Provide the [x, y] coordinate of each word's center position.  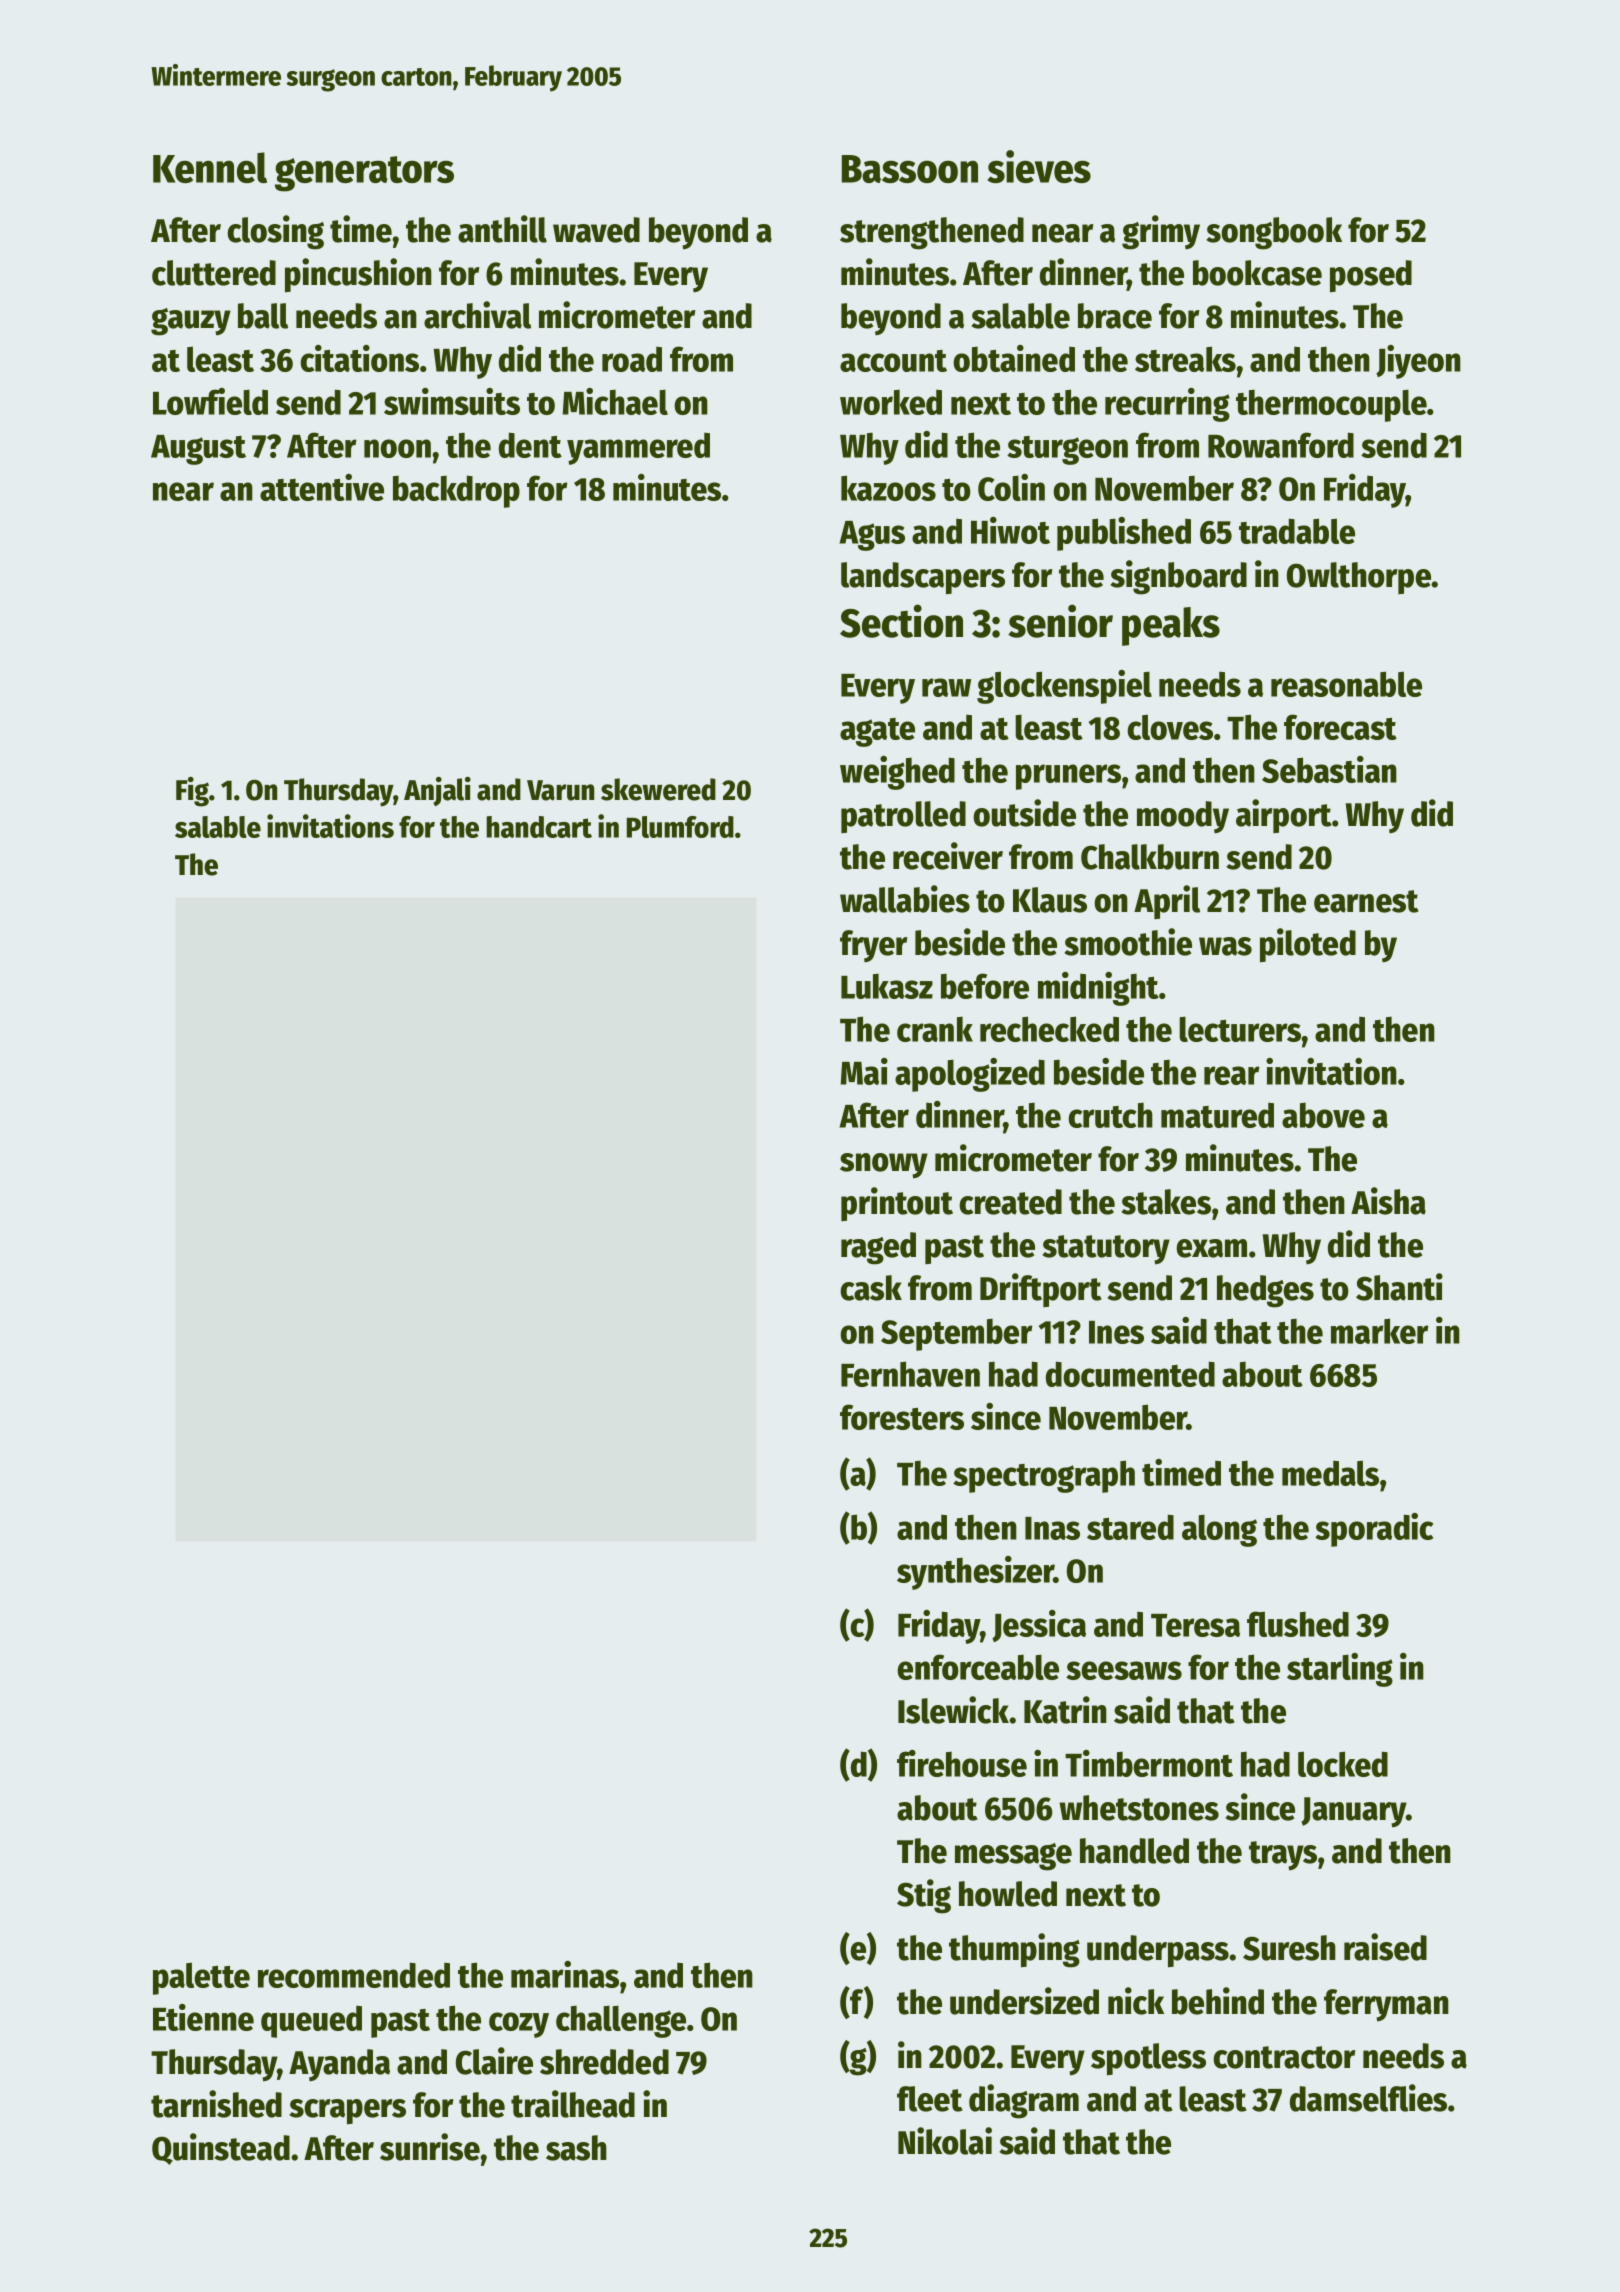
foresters [902, 1417]
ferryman [1386, 2005]
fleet [930, 2099]
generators [364, 174]
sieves [1039, 166]
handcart [539, 827]
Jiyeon [1418, 362]
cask [871, 1288]
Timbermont [1149, 1763]
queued [311, 2022]
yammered [638, 449]
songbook [1274, 233]
